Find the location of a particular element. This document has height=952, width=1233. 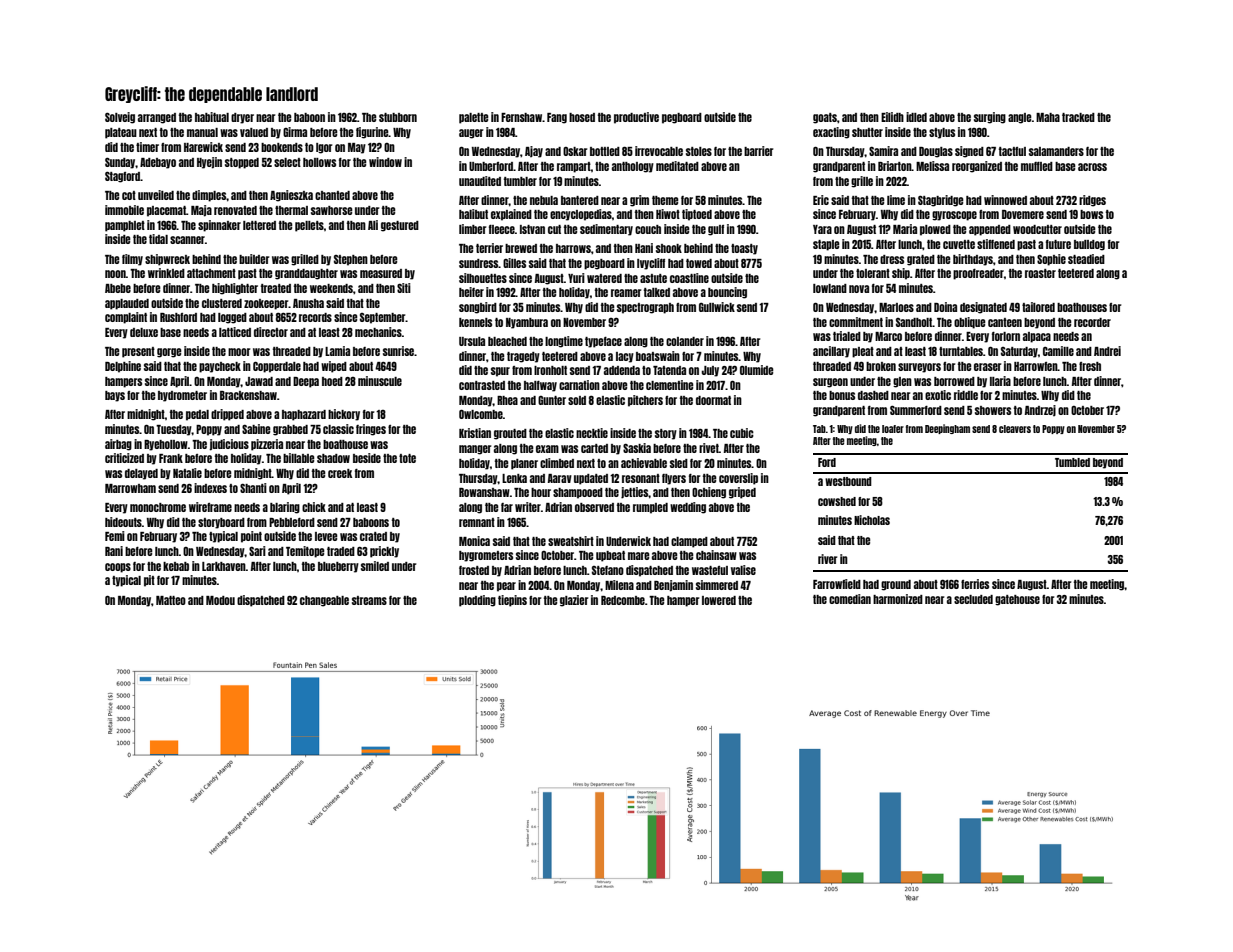

bantered is located at coordinates (580, 200).
